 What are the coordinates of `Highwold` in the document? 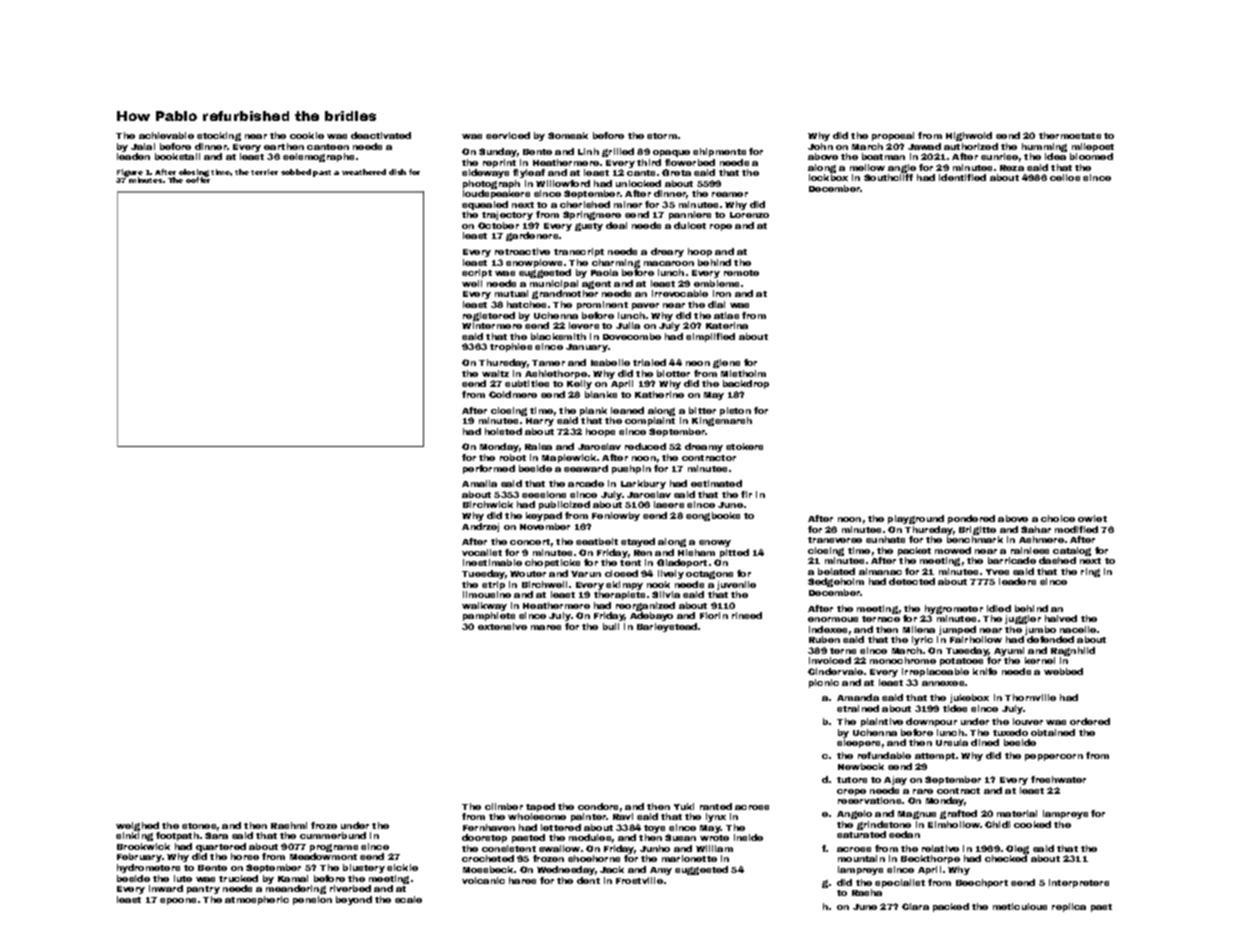 It's located at (969, 136).
